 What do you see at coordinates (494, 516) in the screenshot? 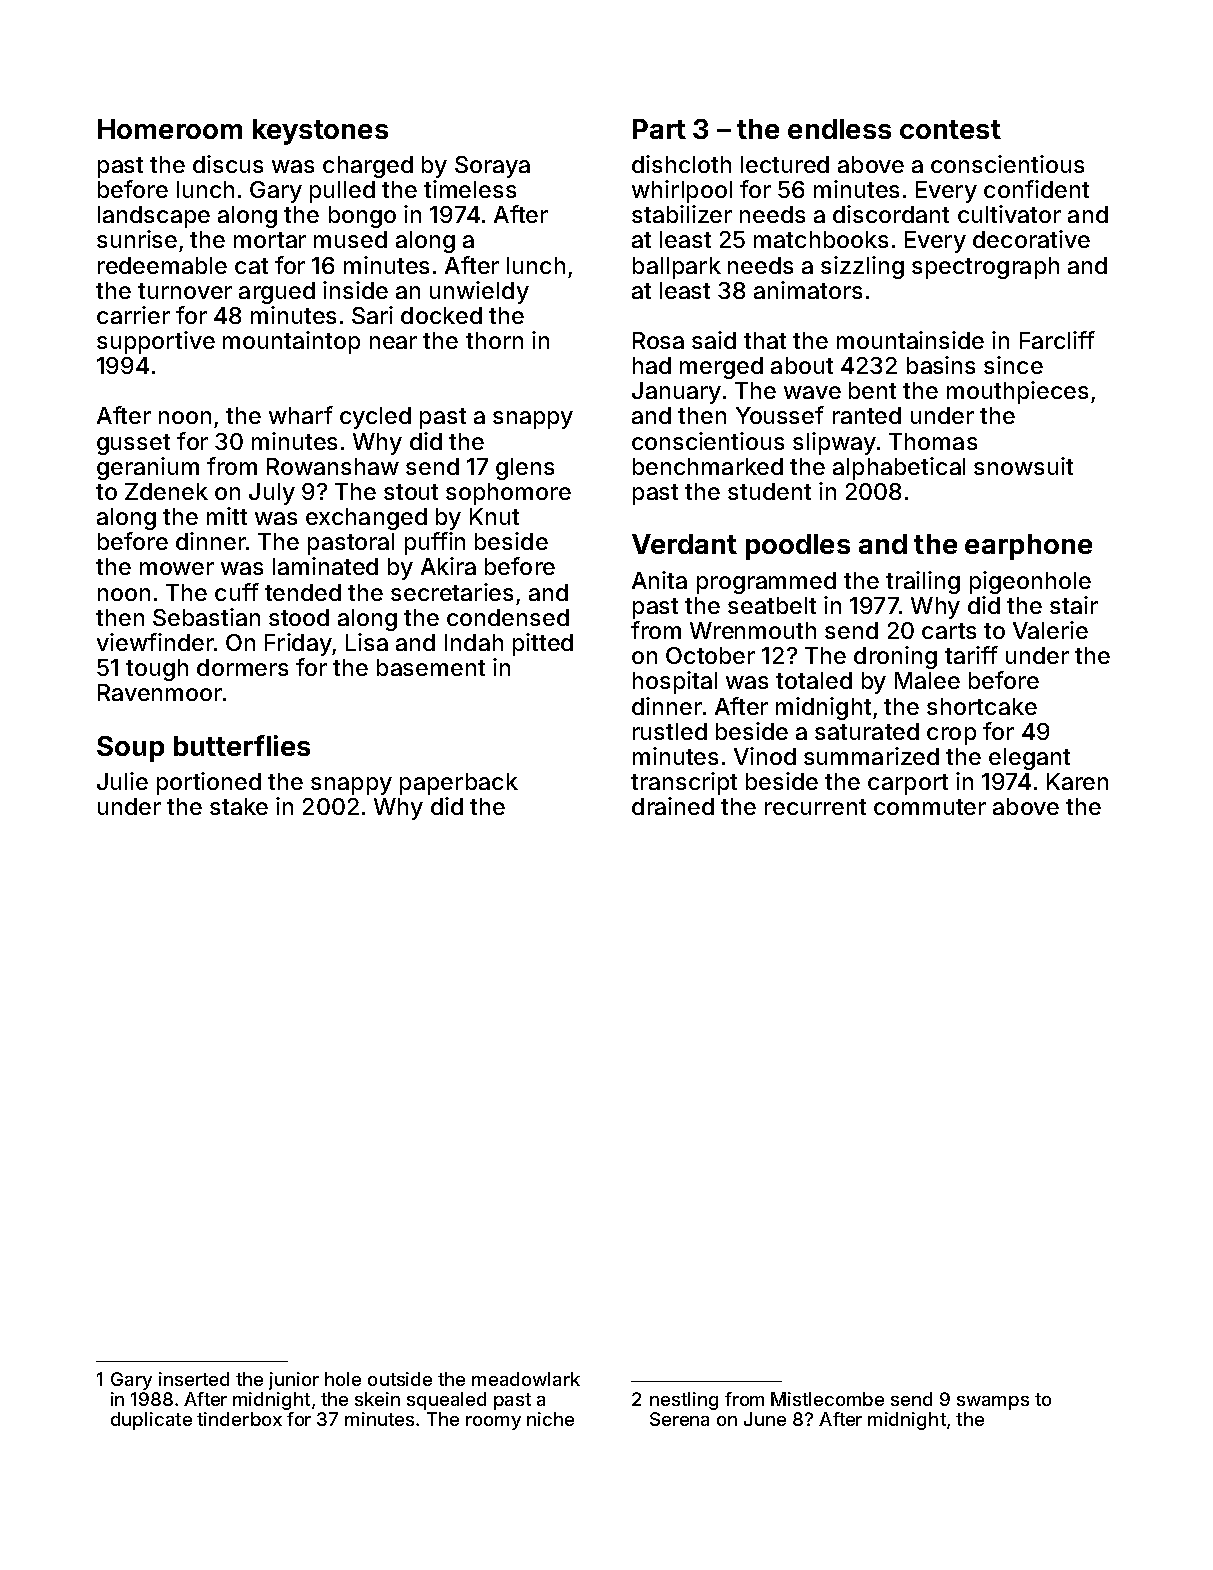
I see `Knut` at bounding box center [494, 516].
